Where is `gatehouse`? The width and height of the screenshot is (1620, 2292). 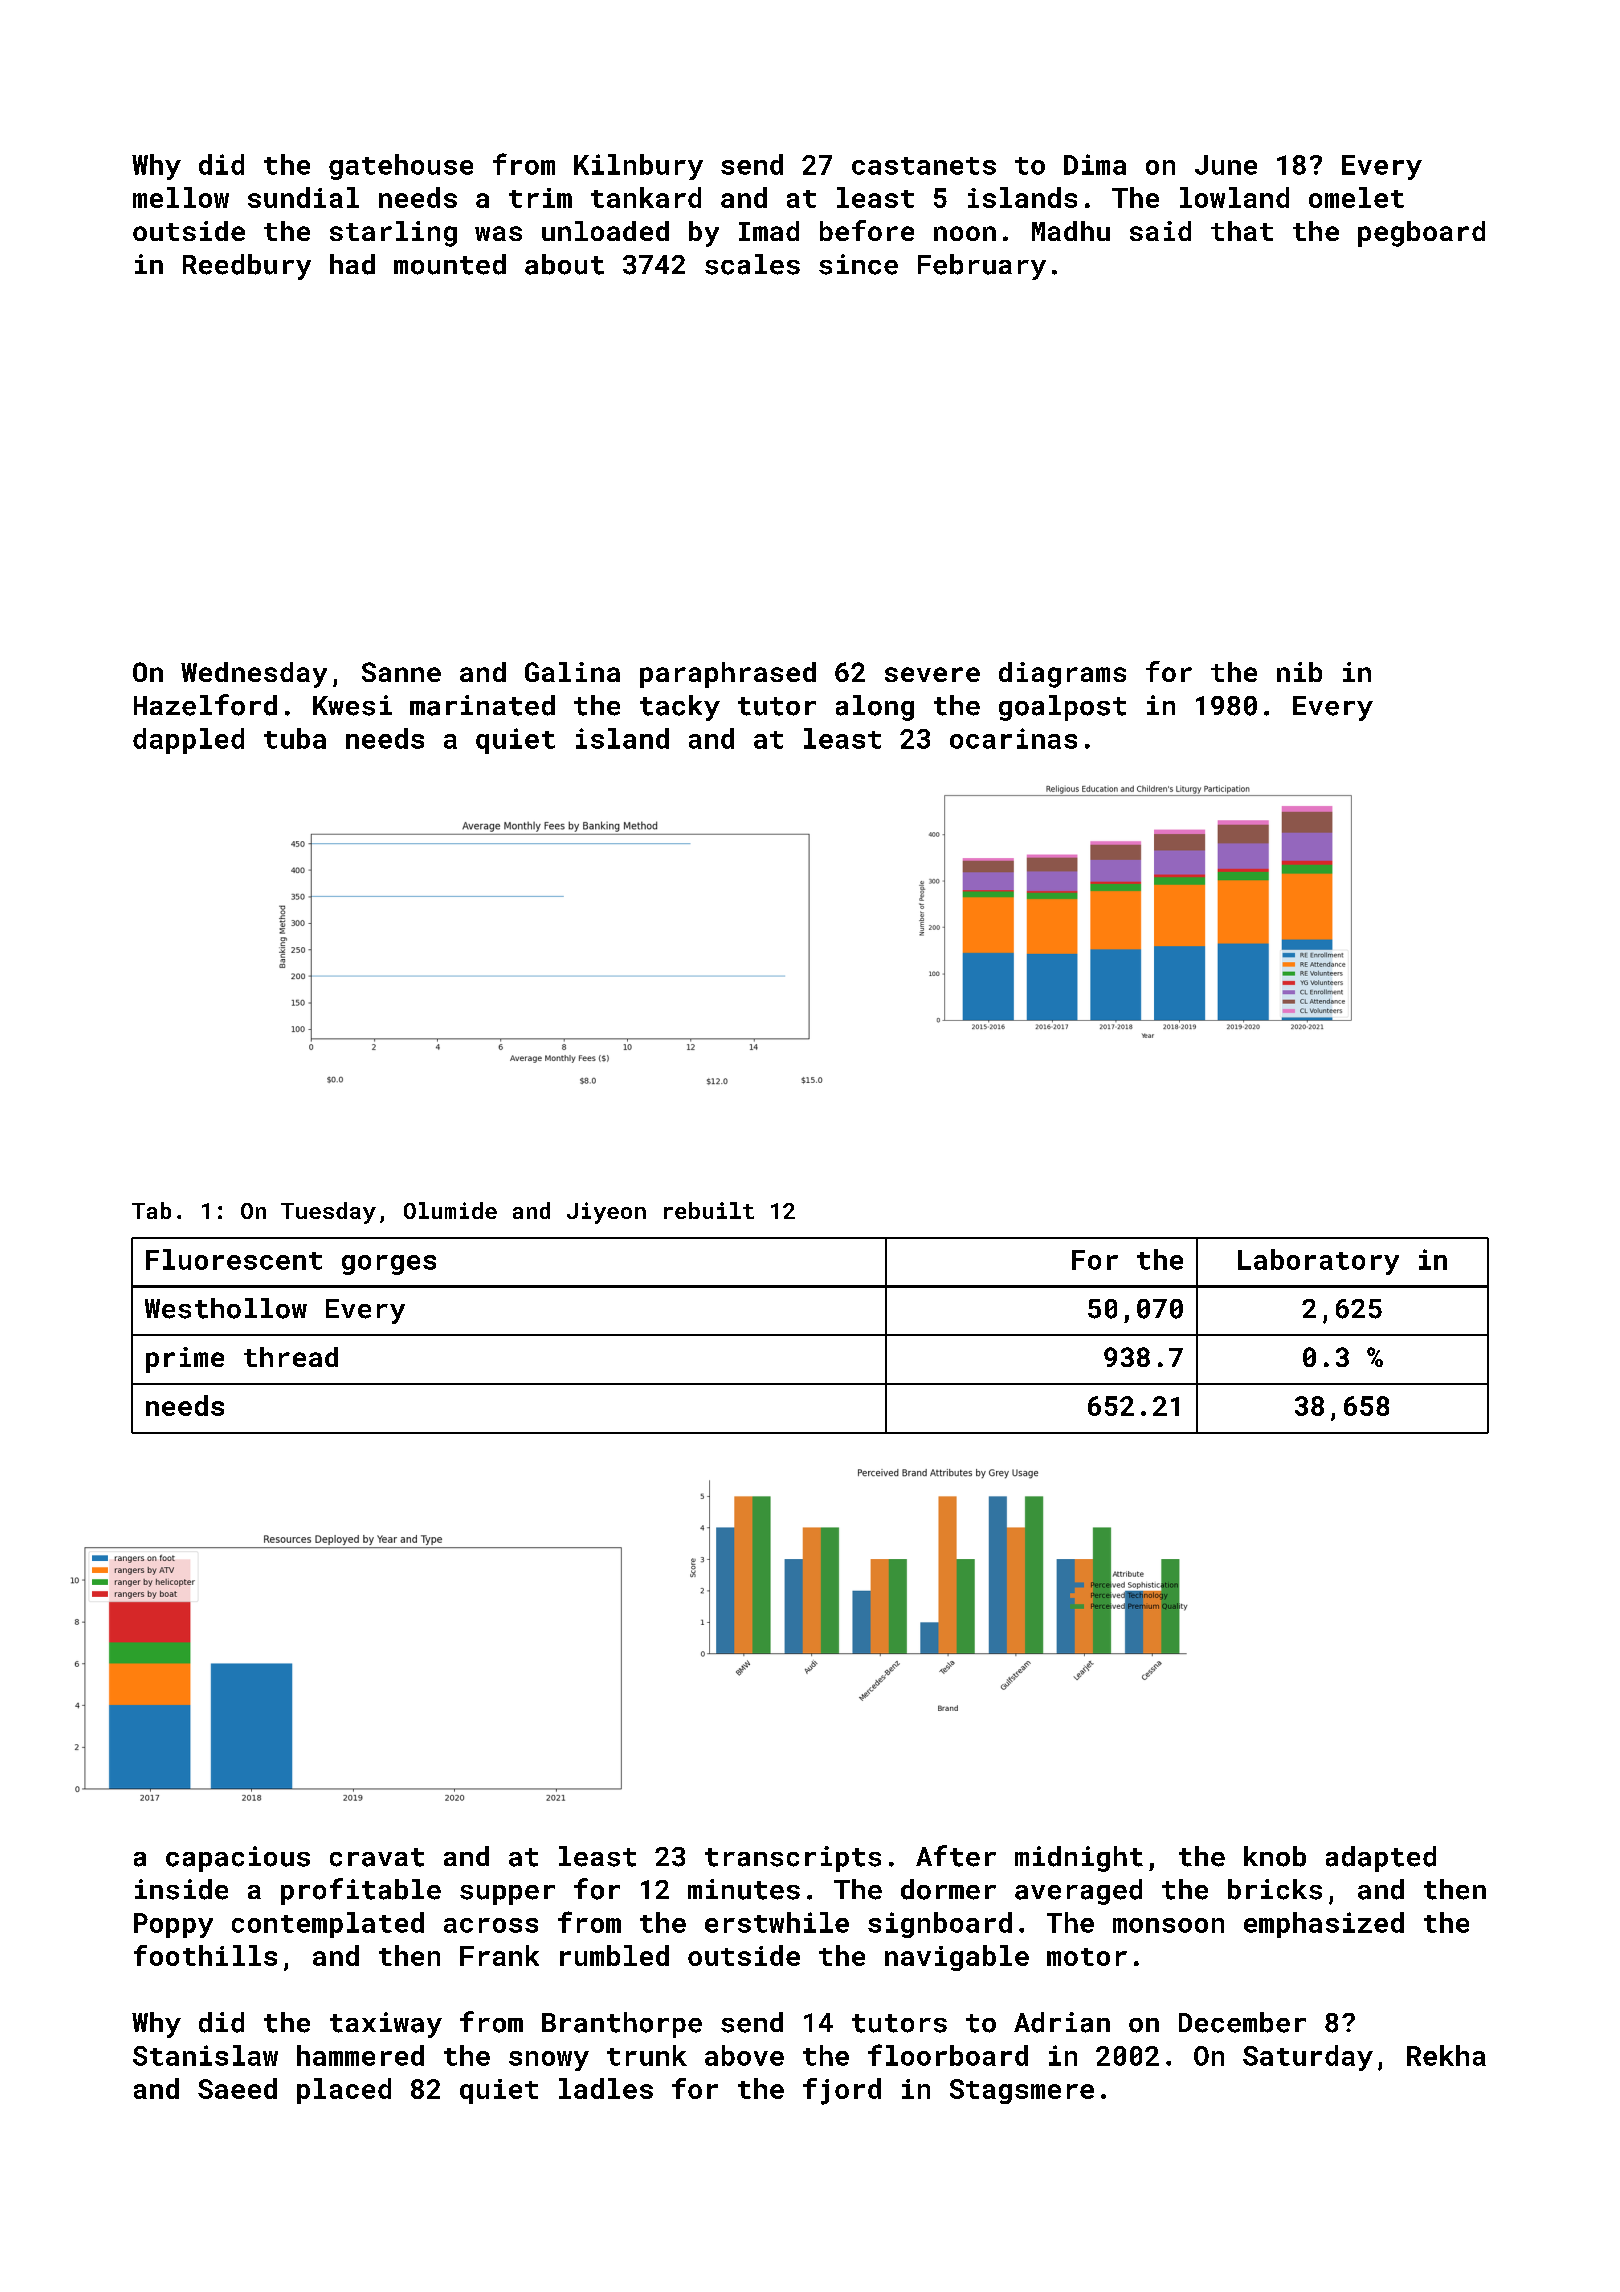
gatehouse is located at coordinates (401, 167).
